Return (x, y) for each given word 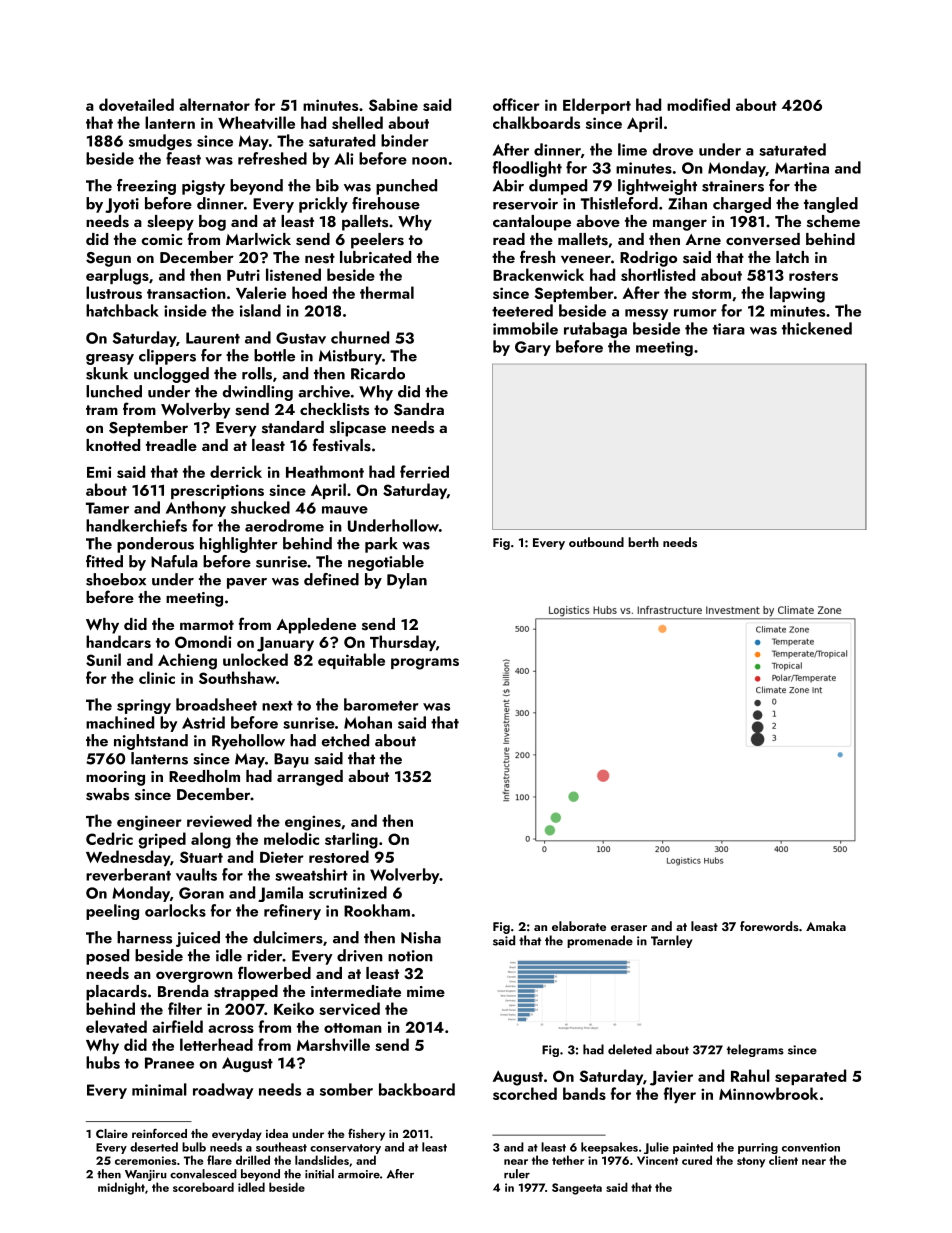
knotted (113, 445)
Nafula (174, 561)
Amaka (826, 926)
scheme (833, 221)
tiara (729, 329)
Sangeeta (577, 1189)
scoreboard (203, 1187)
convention (811, 1147)
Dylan (407, 581)
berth (643, 542)
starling (351, 840)
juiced (198, 939)
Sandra (419, 409)
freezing (146, 187)
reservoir (525, 204)
